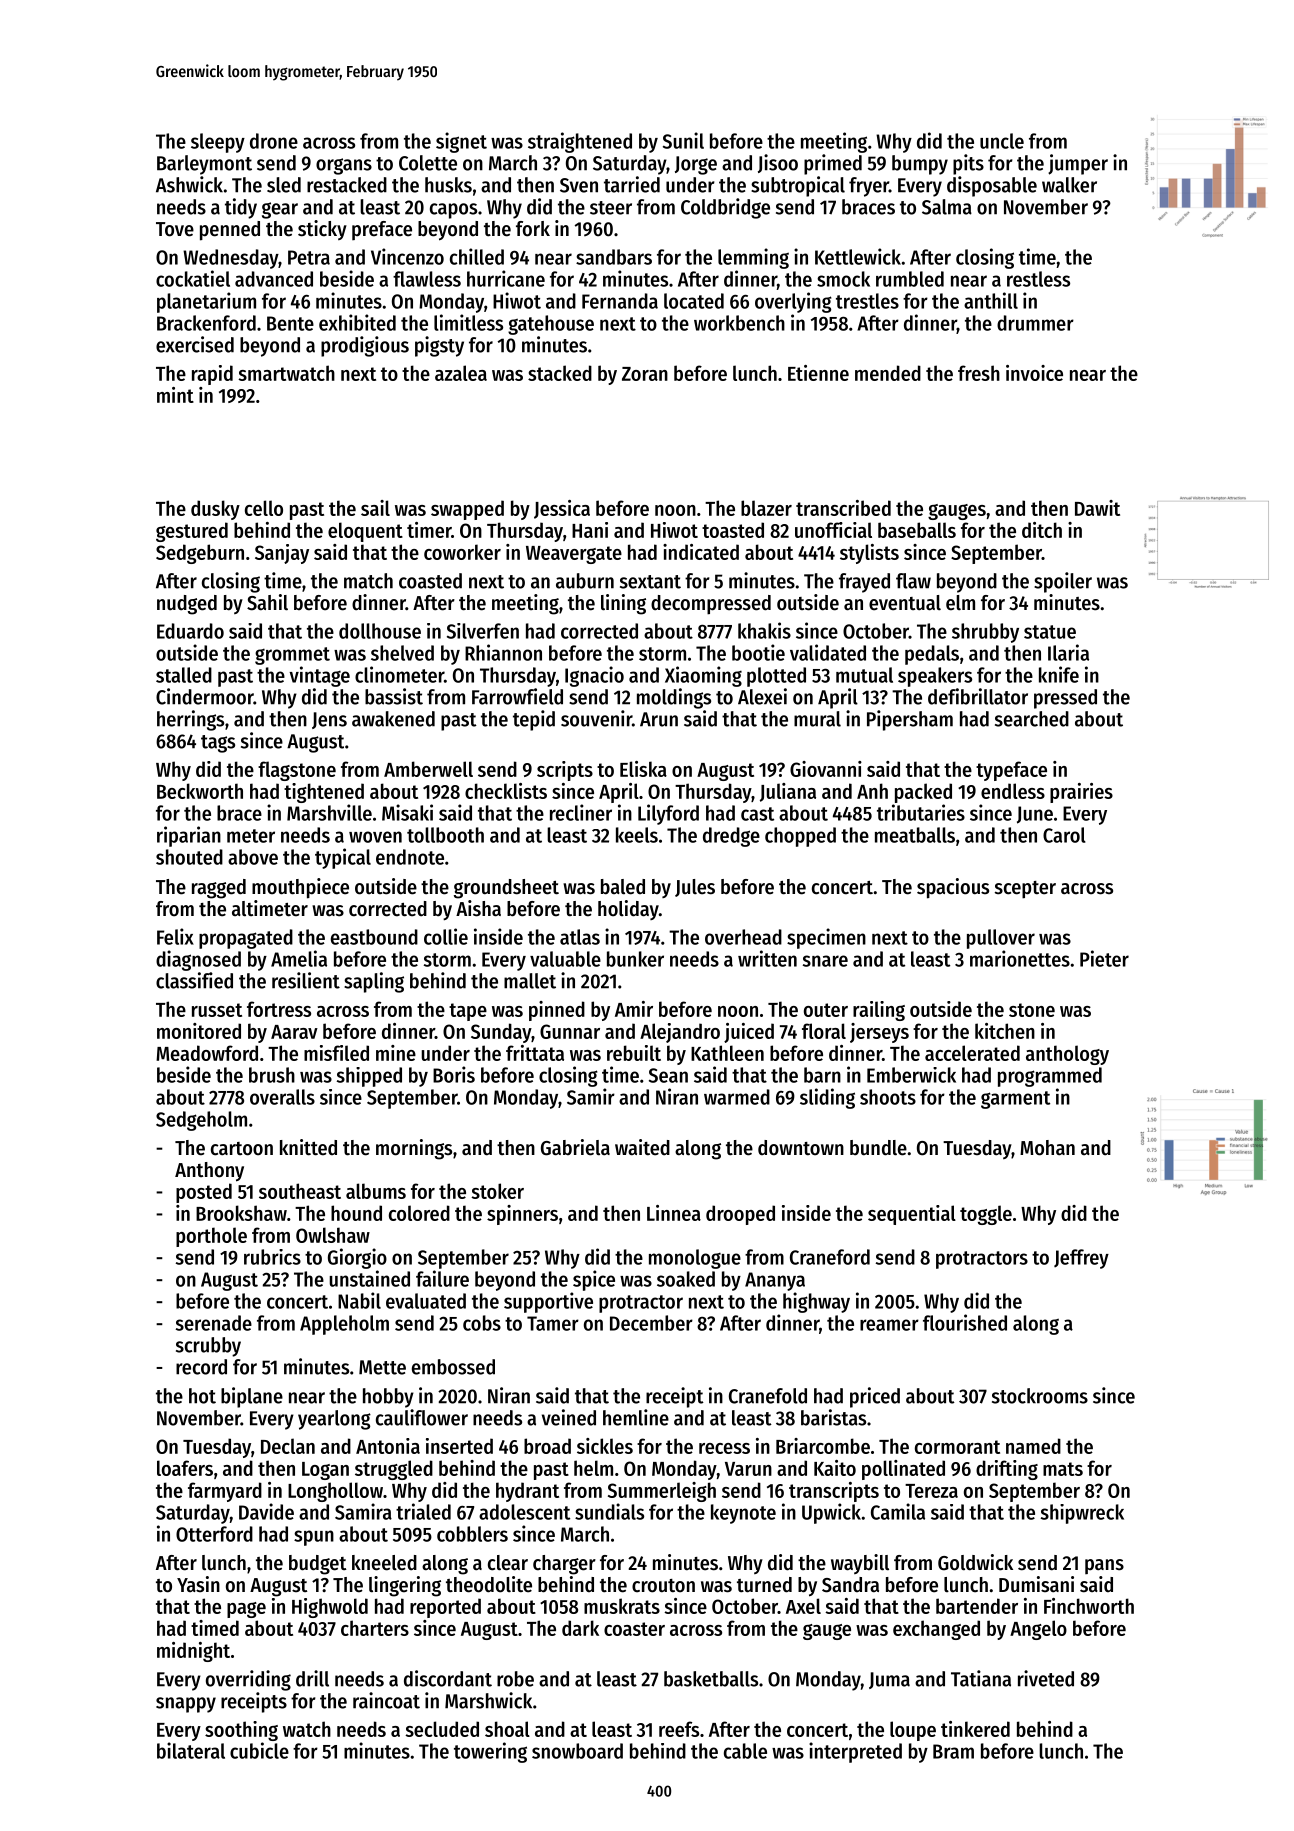 This screenshot has height=1831, width=1294. Describe the element at coordinates (533, 229) in the screenshot. I see `fork` at that location.
